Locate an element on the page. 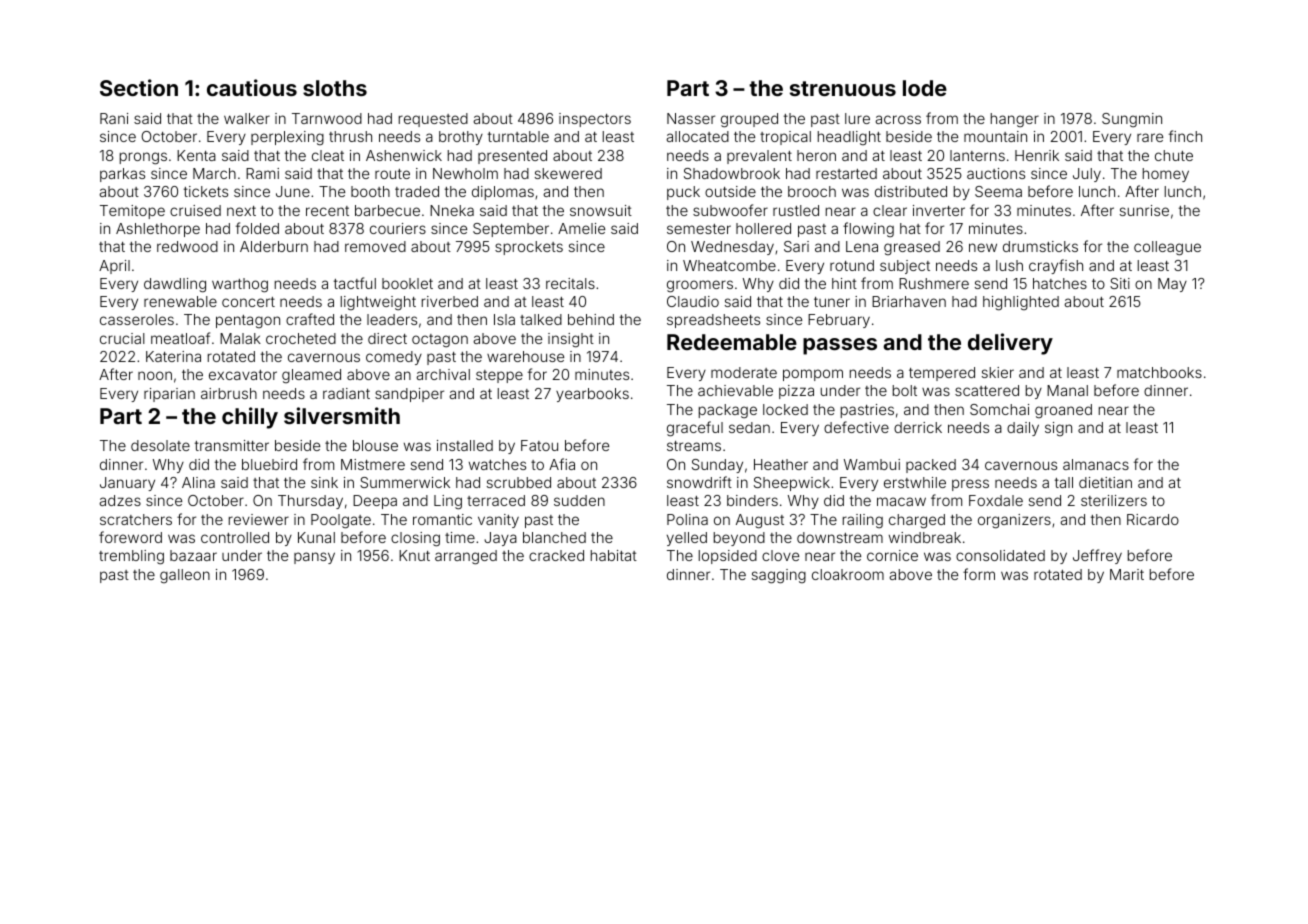  archival is located at coordinates (443, 374).
